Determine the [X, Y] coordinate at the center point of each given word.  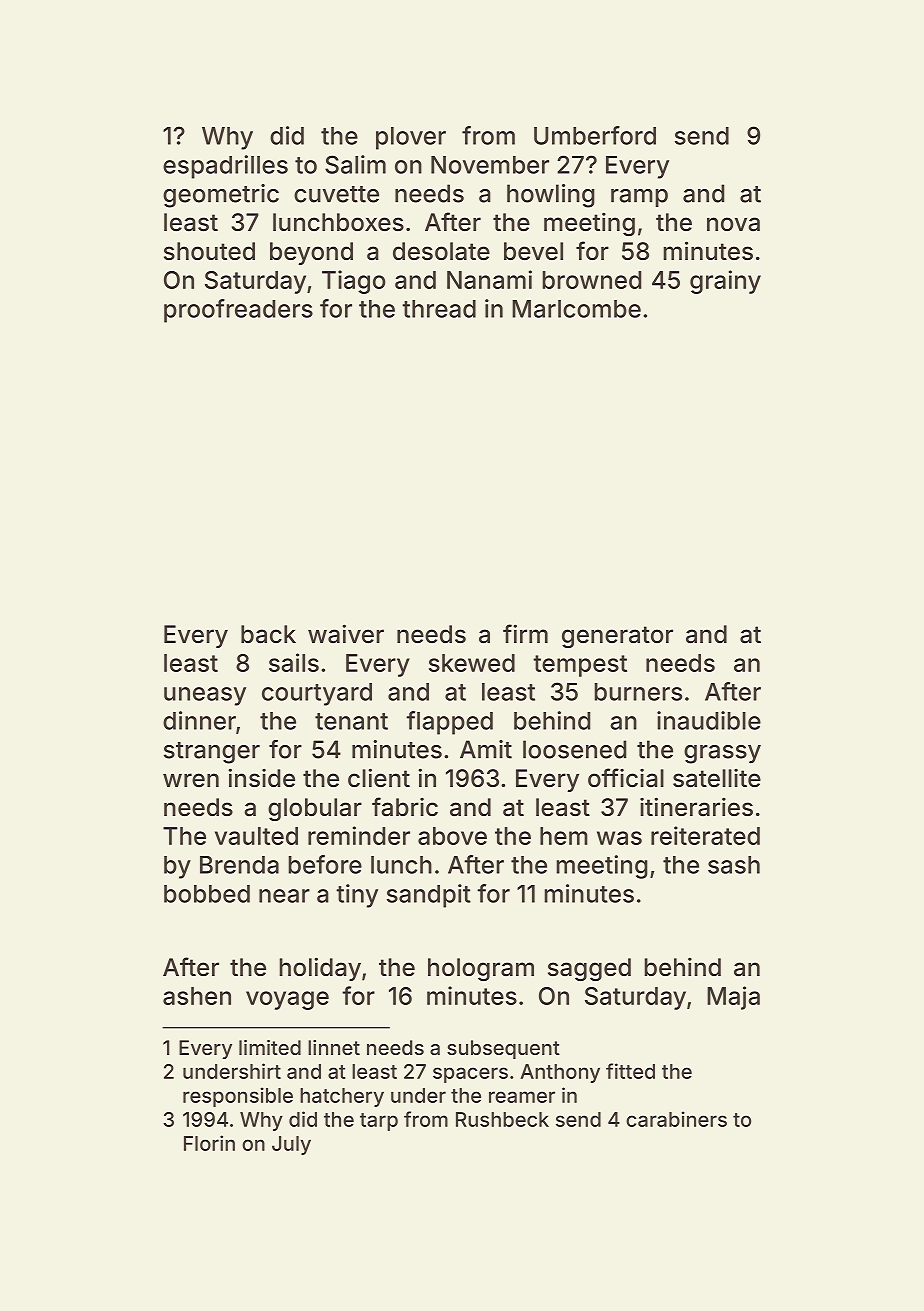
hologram [481, 969]
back [268, 634]
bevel [533, 251]
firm [525, 633]
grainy [725, 282]
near [284, 896]
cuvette [336, 194]
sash [734, 865]
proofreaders [238, 311]
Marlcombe [576, 309]
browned [591, 280]
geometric [221, 196]
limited [270, 1047]
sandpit [429, 896]
